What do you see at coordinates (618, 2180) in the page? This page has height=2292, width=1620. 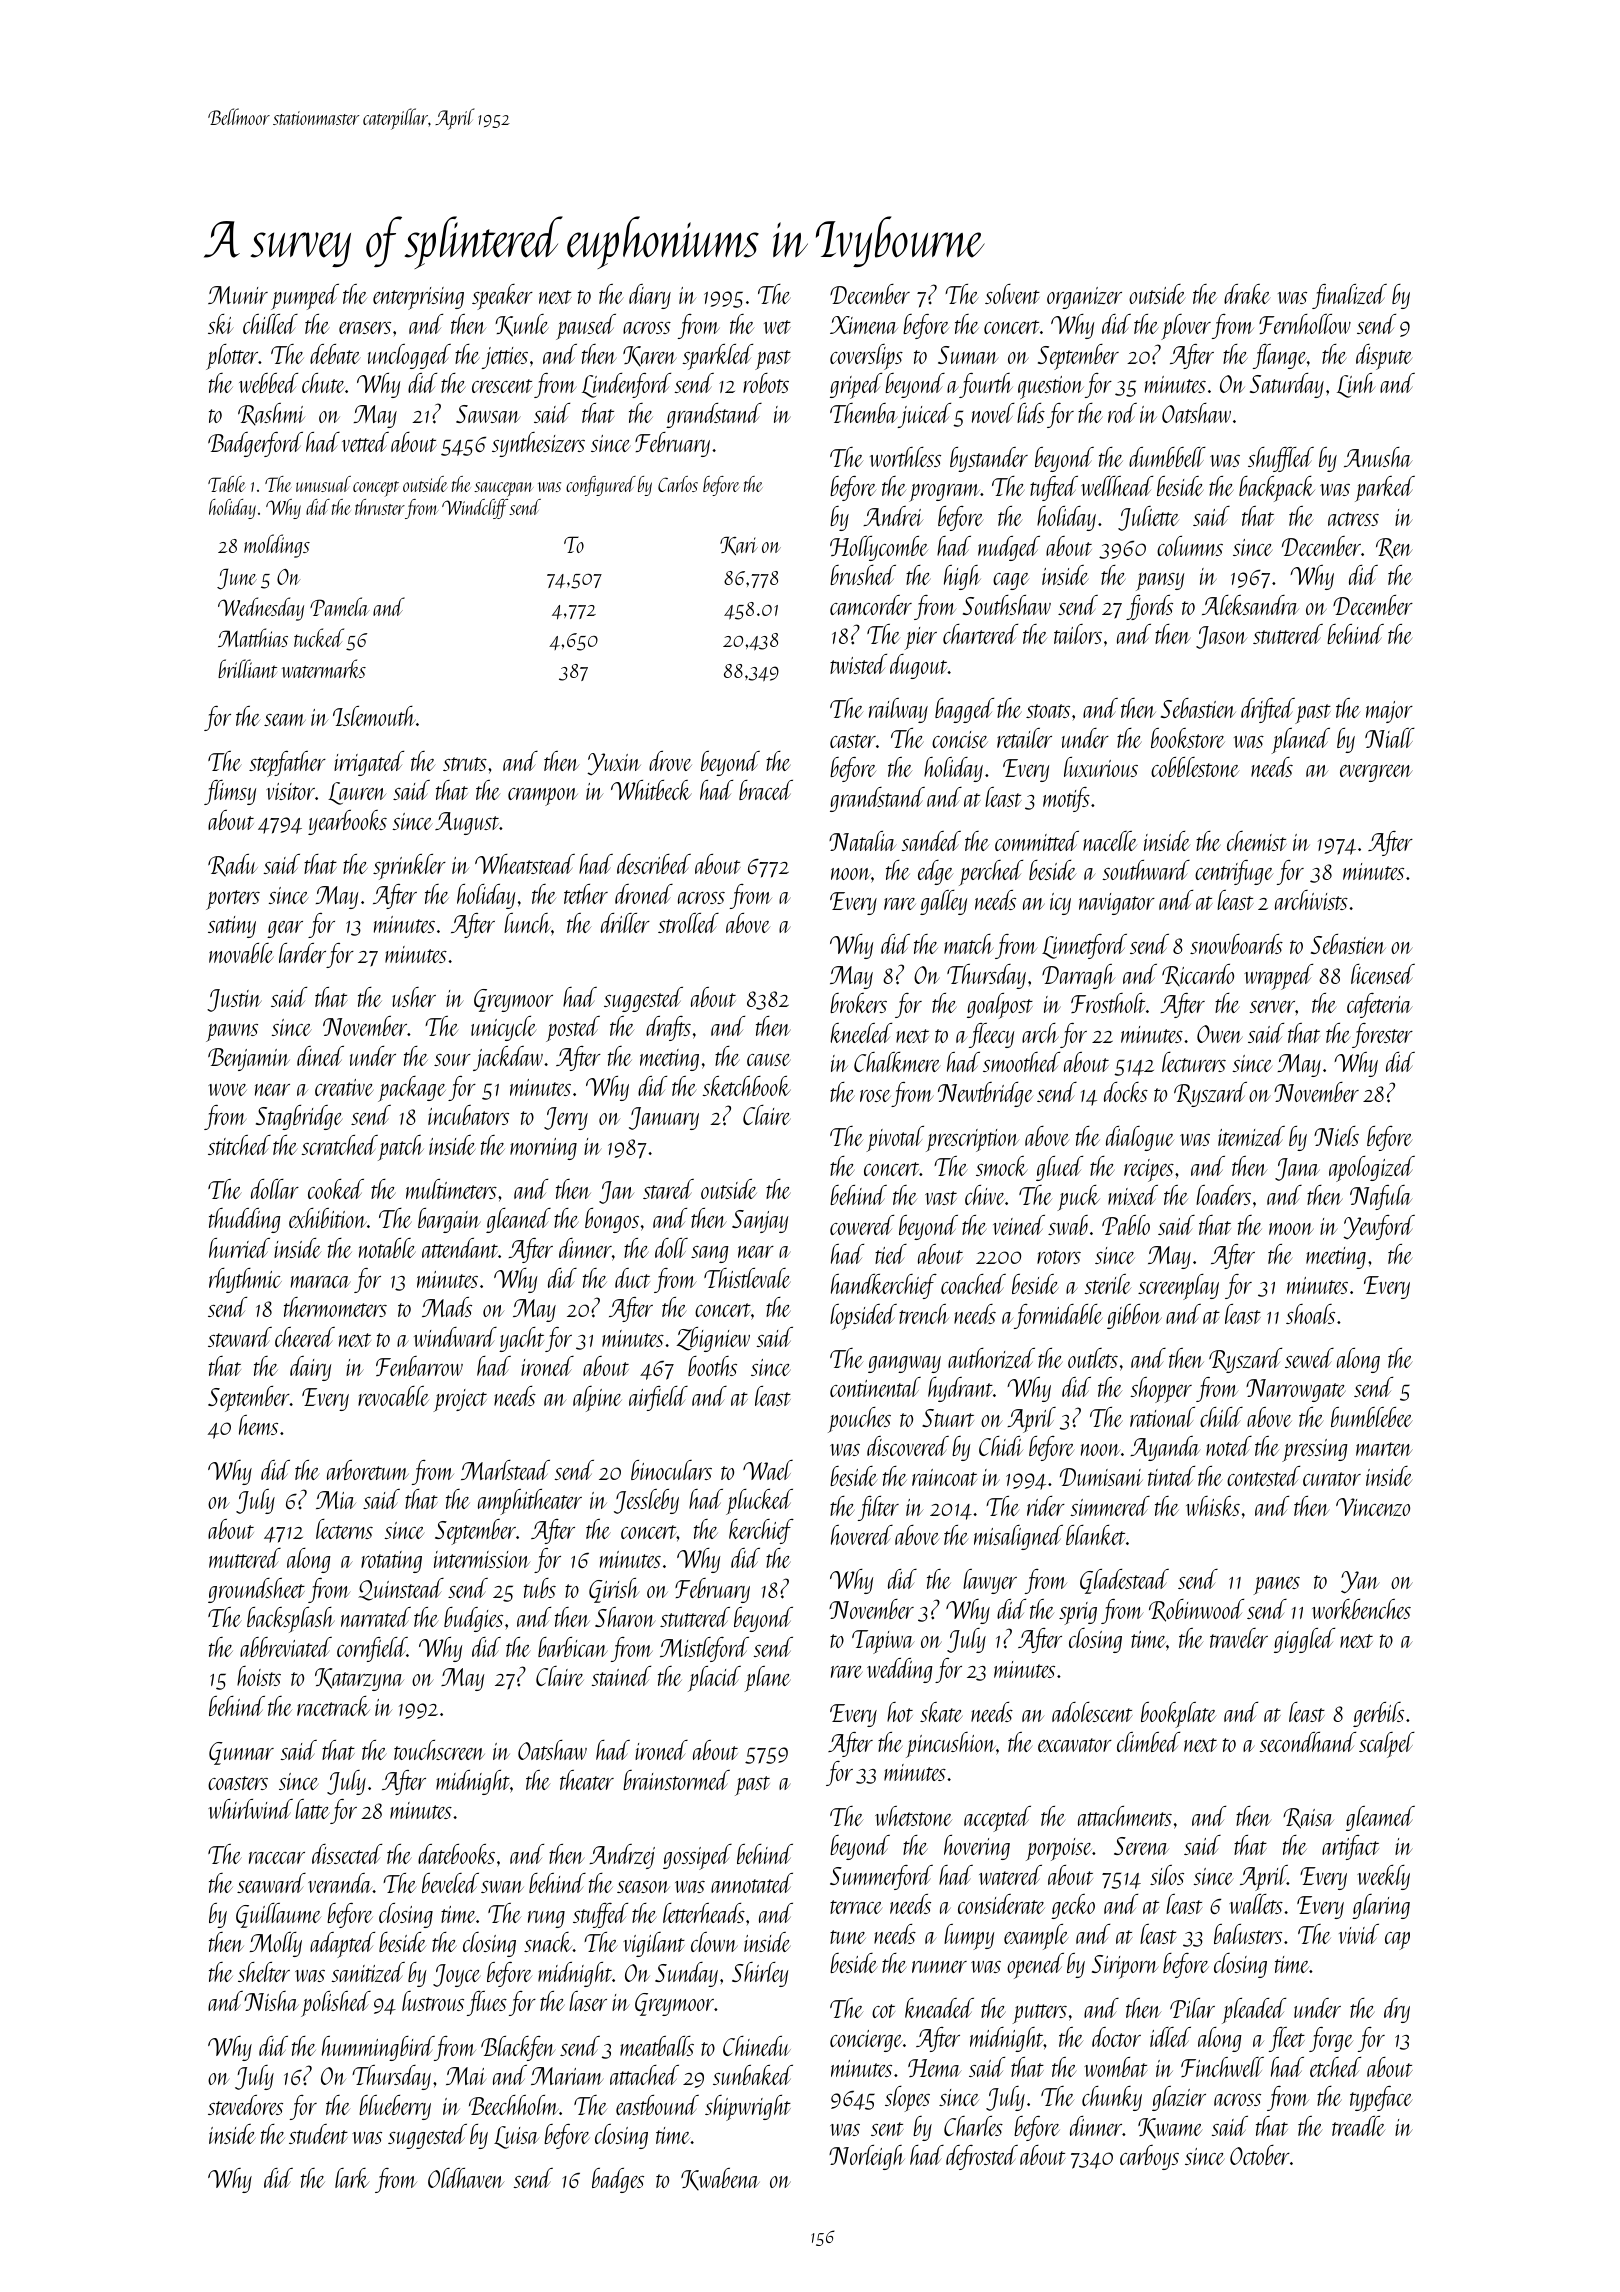 I see `badges` at bounding box center [618, 2180].
